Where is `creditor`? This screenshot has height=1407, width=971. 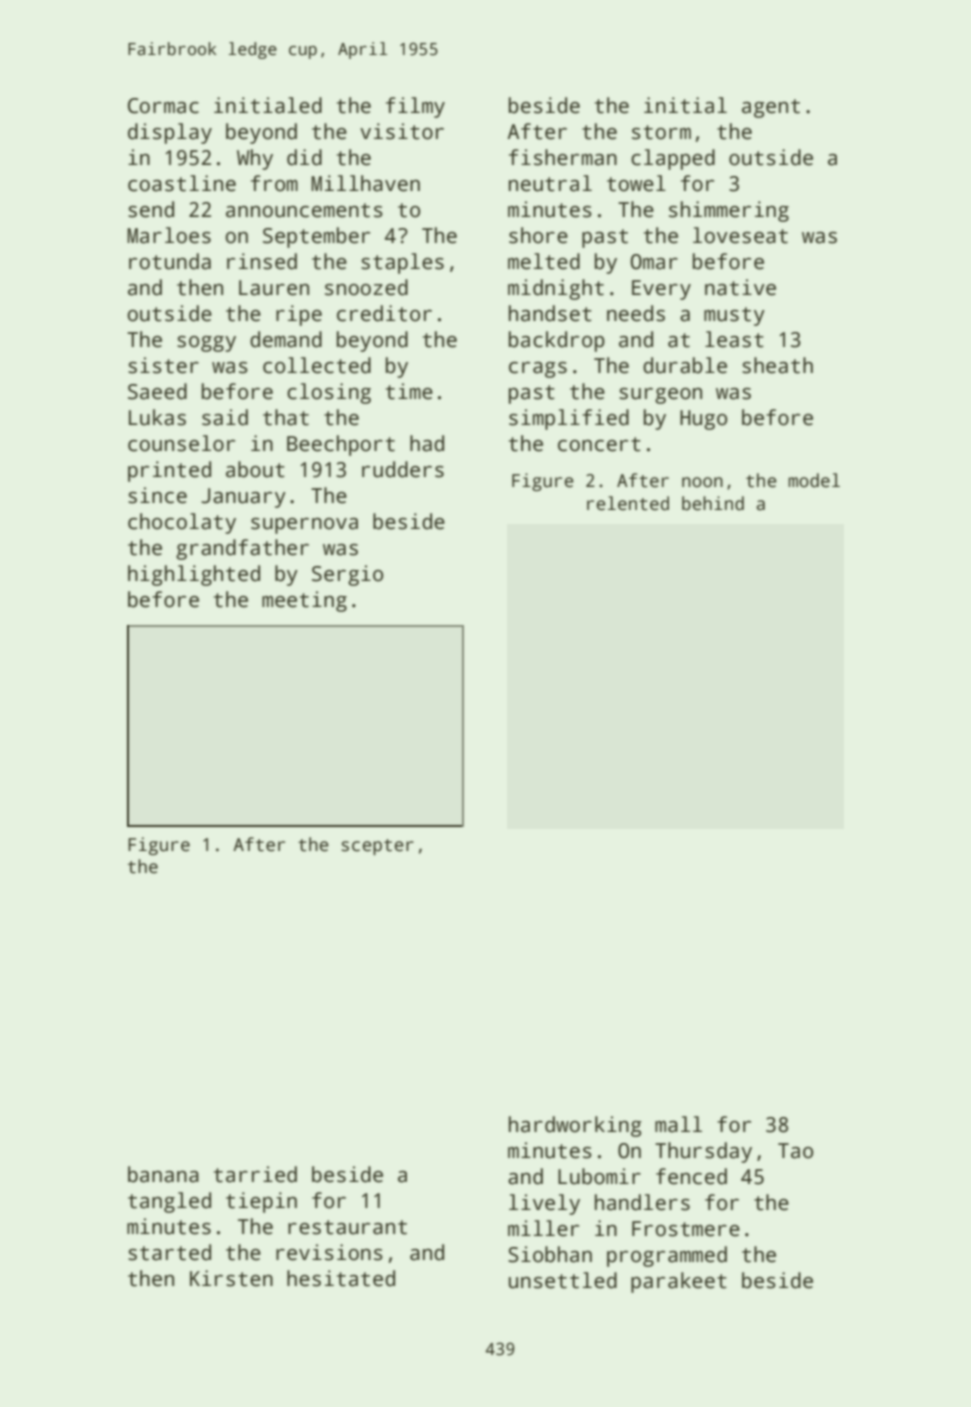
creditor is located at coordinates (384, 313).
